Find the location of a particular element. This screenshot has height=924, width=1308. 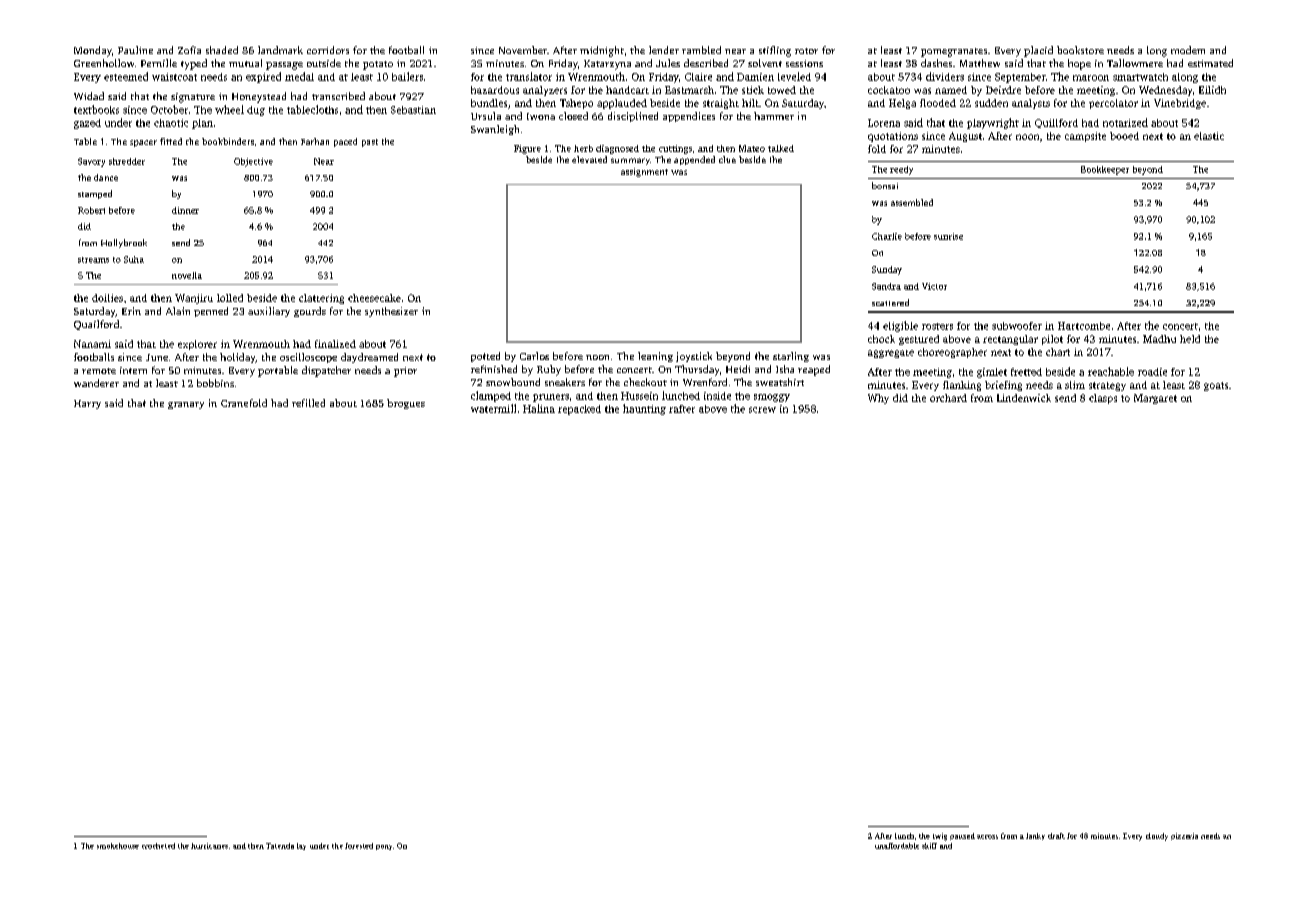

Figure is located at coordinates (527, 149).
